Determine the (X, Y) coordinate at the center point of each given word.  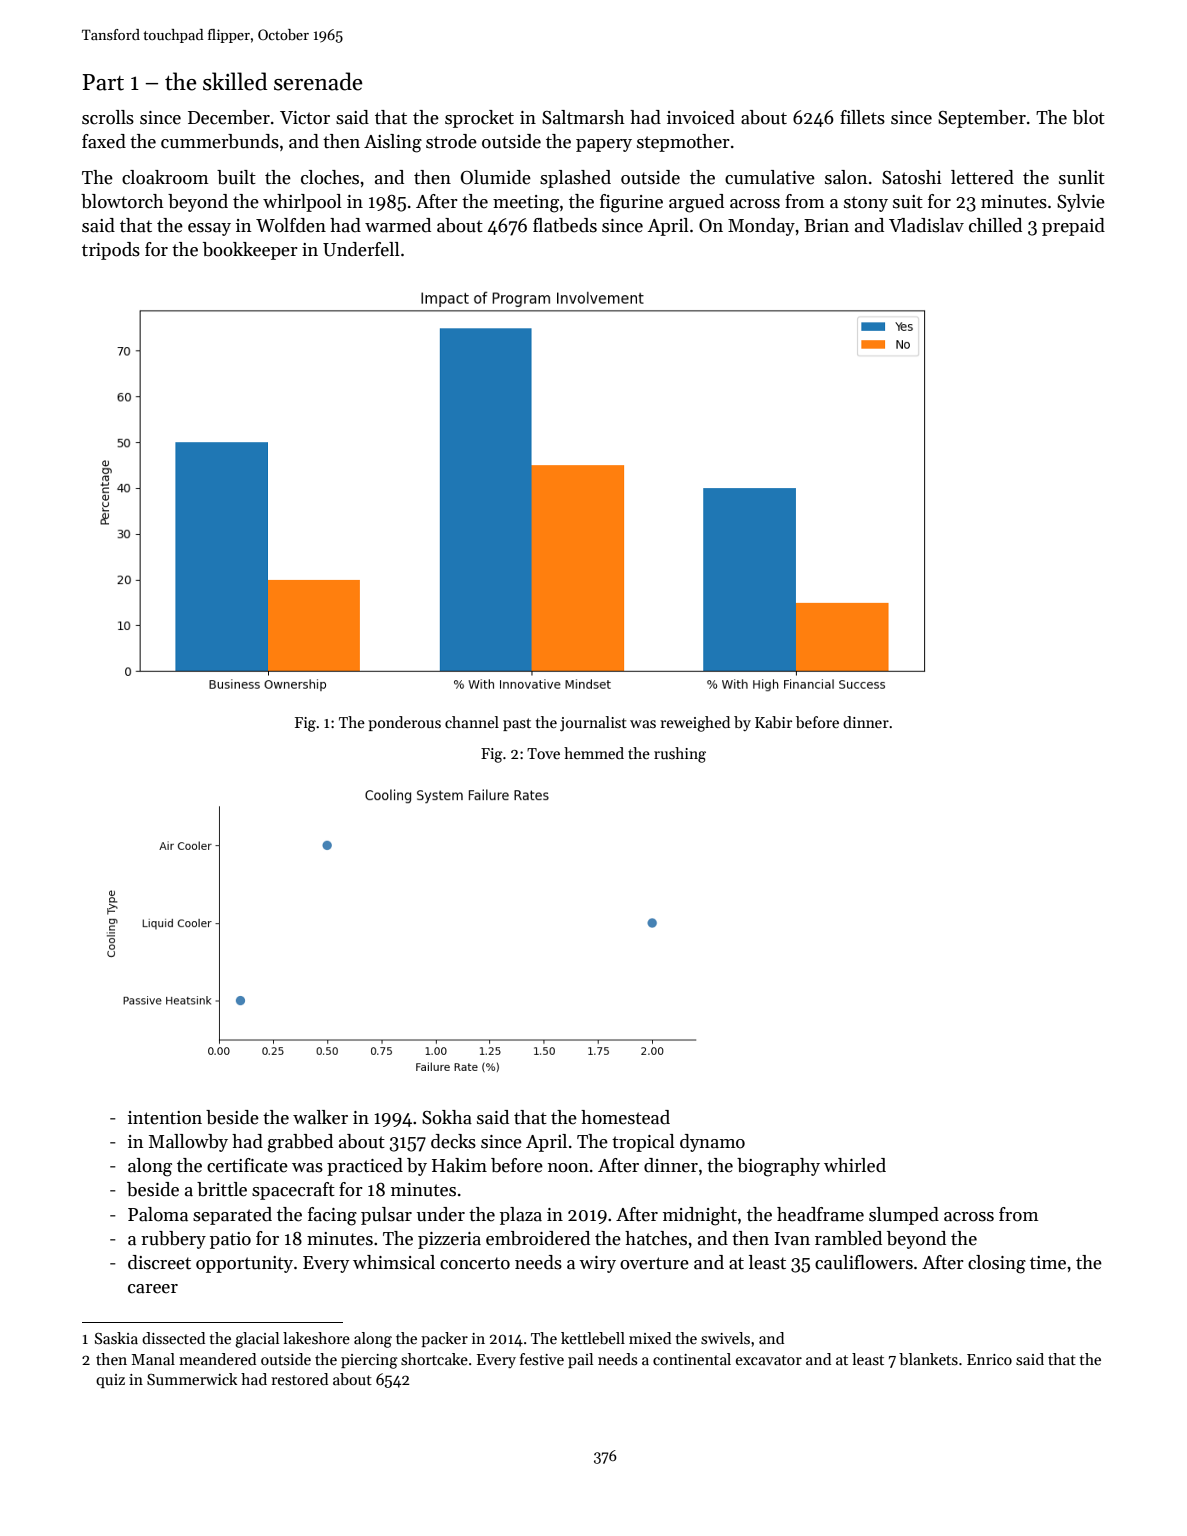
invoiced (701, 117)
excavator (769, 1360)
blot (1089, 117)
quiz (110, 1381)
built (236, 177)
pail (580, 1360)
